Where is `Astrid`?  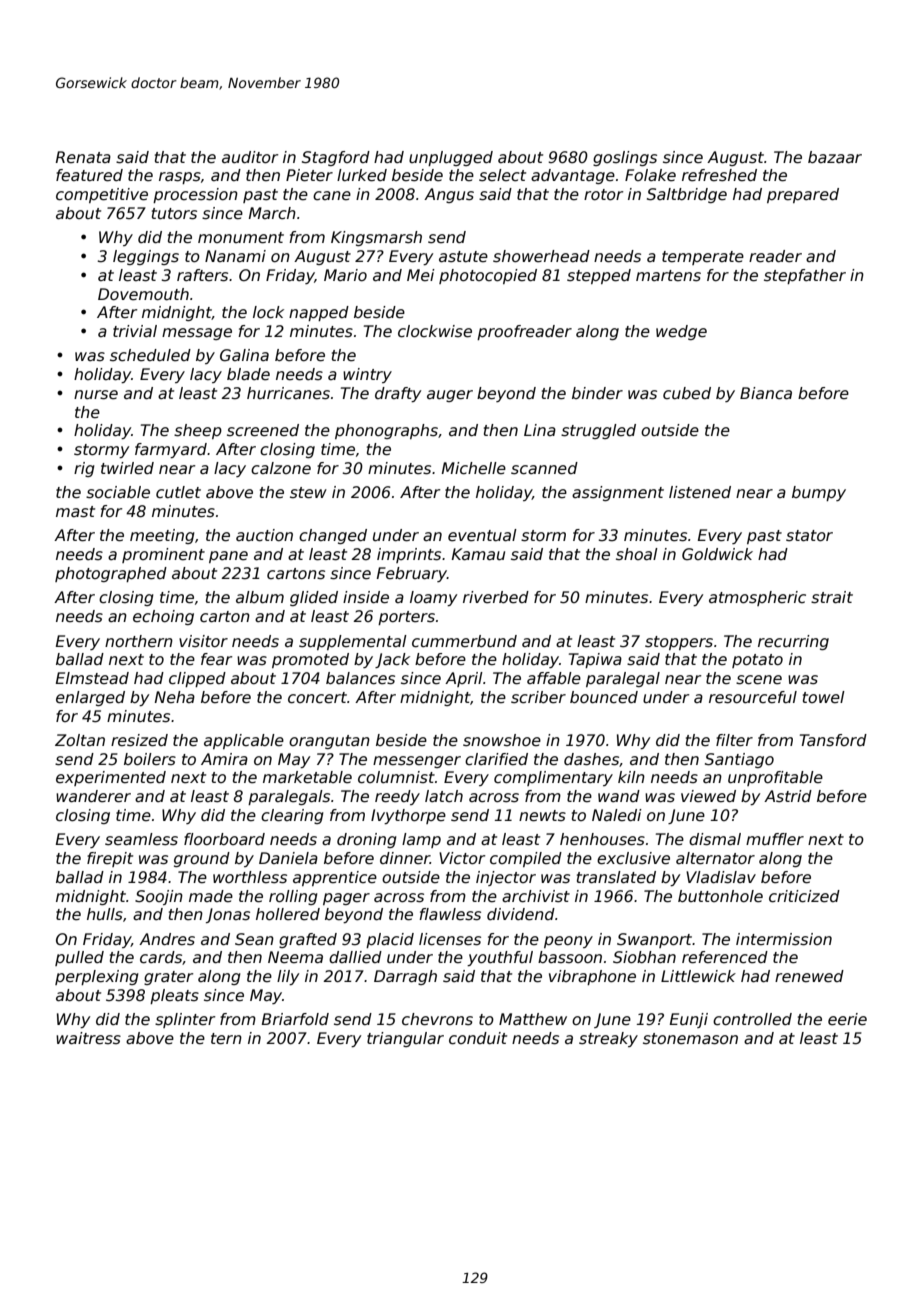 Astrid is located at coordinates (788, 796).
